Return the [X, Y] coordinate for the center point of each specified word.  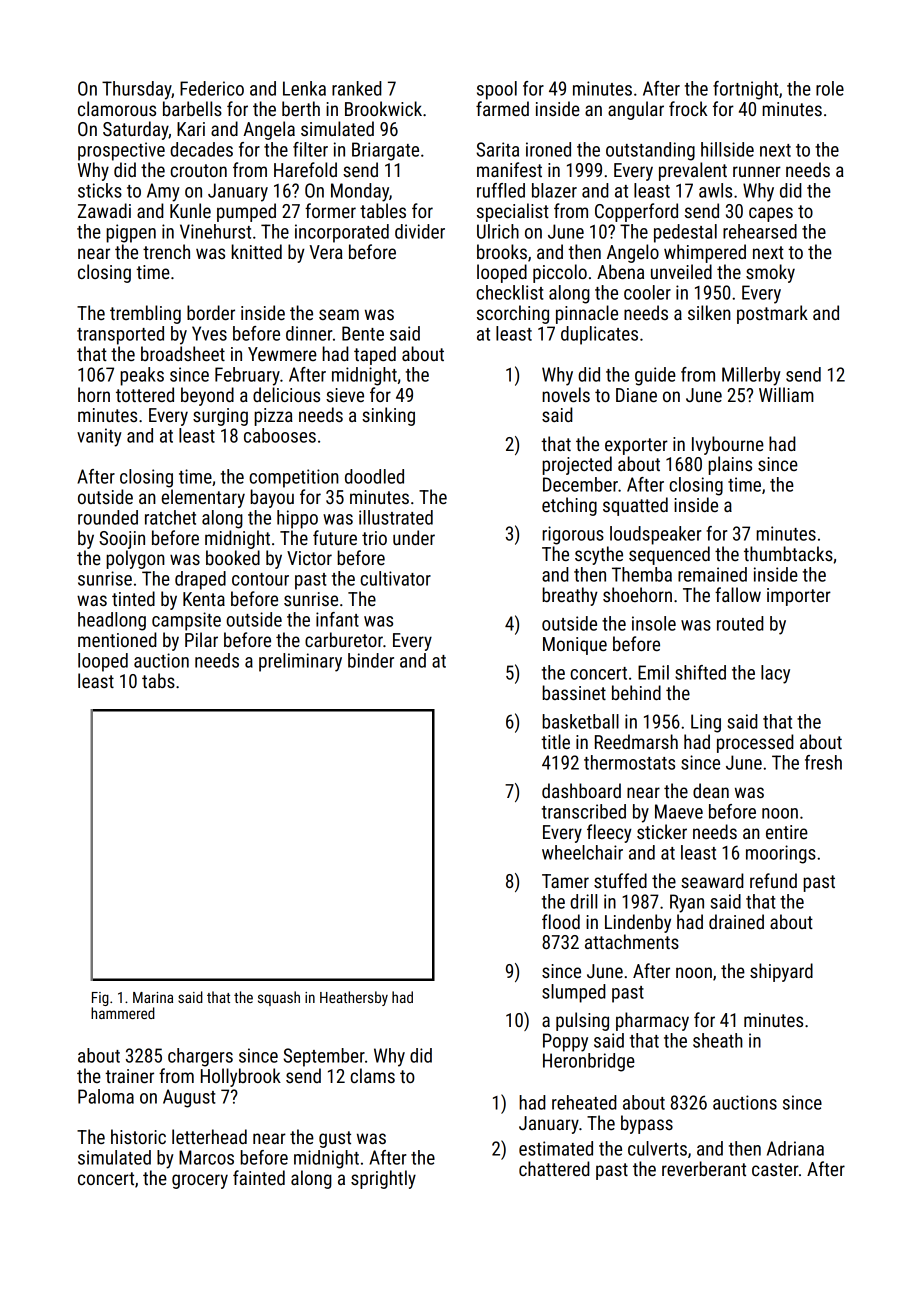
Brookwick [383, 108]
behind [636, 692]
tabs [158, 680]
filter [310, 149]
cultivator [395, 578]
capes [771, 214]
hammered [123, 1013]
